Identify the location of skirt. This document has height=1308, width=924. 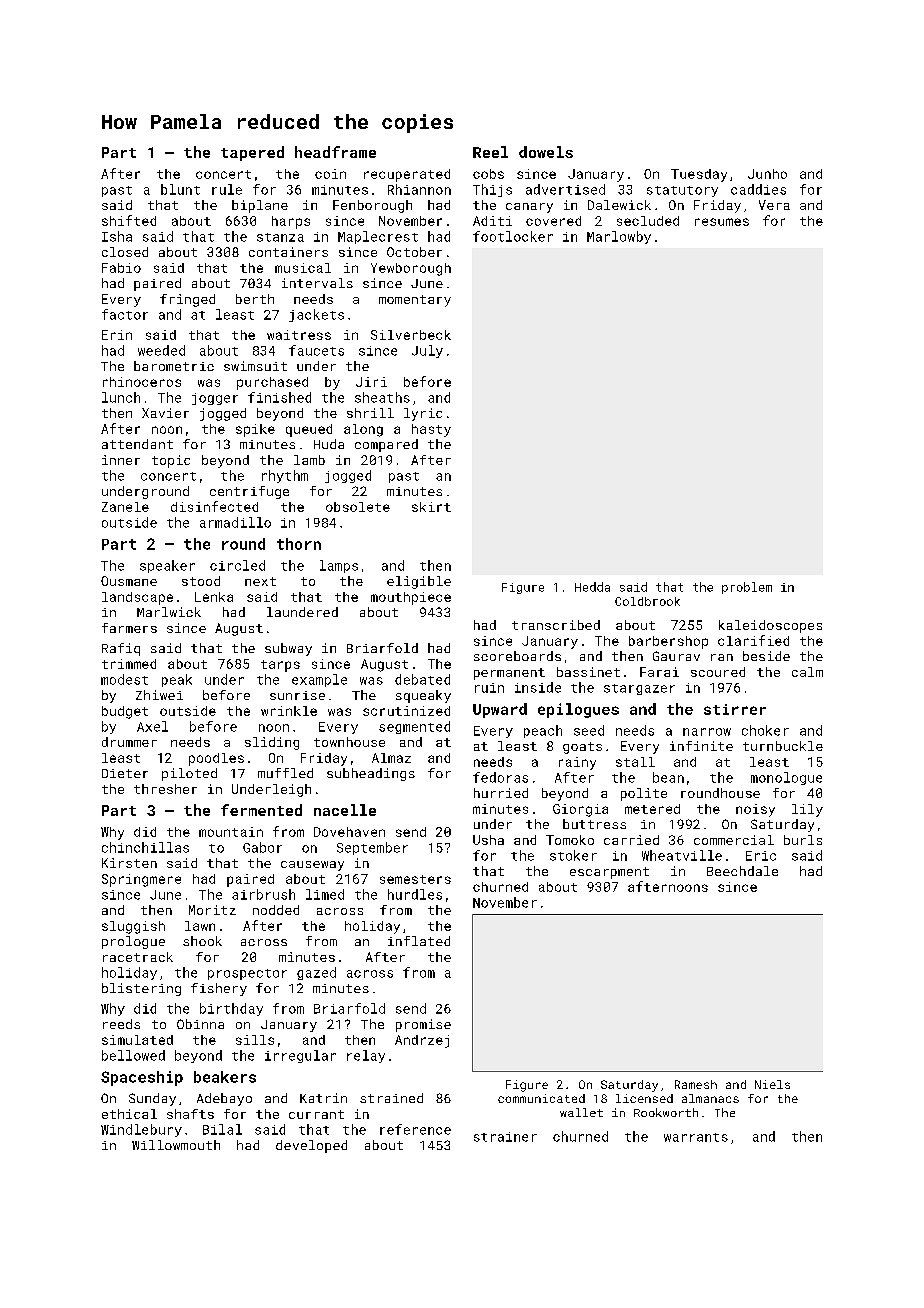
(431, 507).
